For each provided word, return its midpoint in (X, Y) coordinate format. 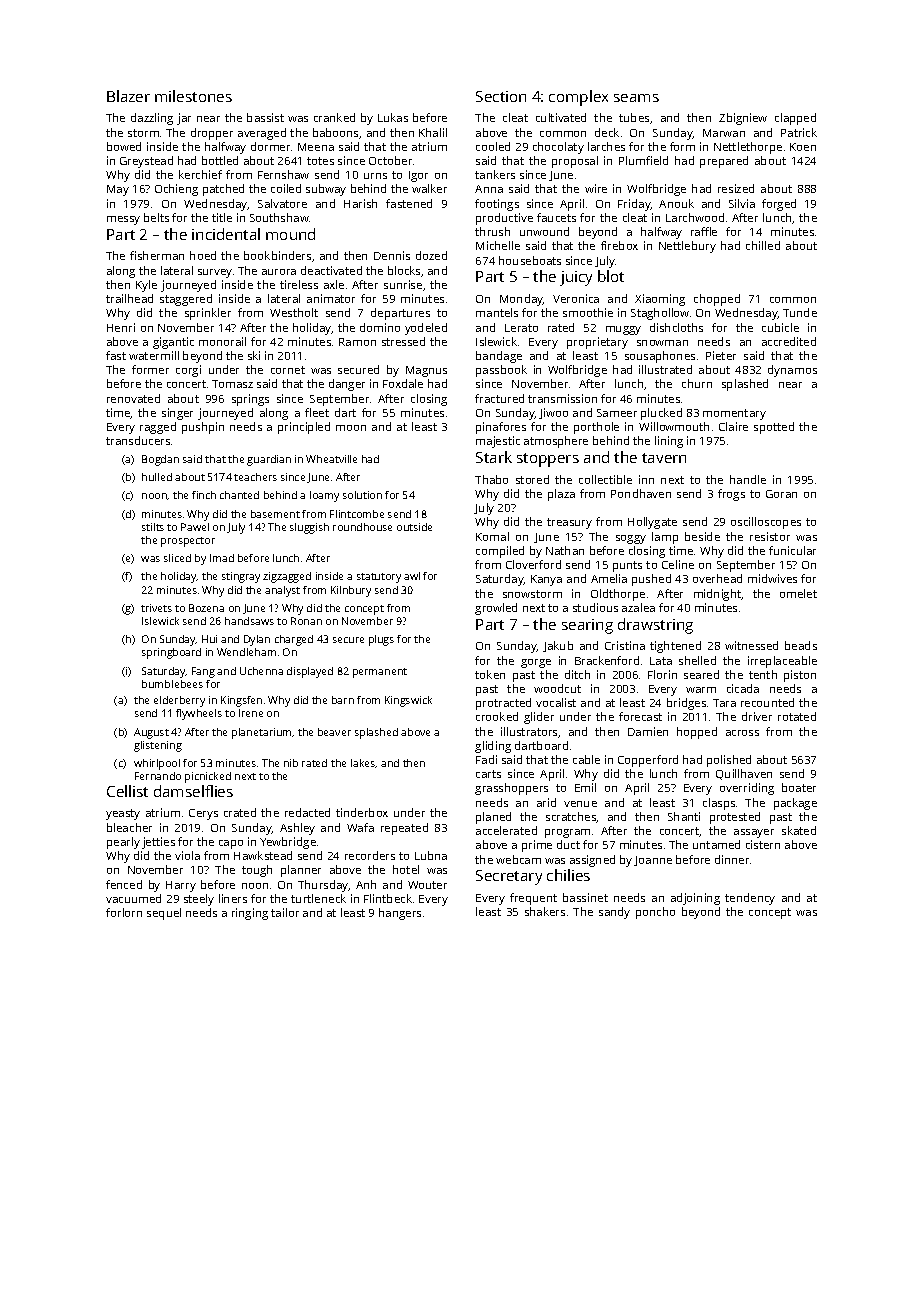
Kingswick (408, 701)
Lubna (431, 855)
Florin (662, 674)
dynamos (792, 371)
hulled (157, 477)
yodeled (426, 329)
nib (291, 763)
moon (351, 428)
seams (636, 98)
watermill (154, 355)
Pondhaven (641, 493)
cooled (493, 146)
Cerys (203, 814)
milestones (193, 96)
